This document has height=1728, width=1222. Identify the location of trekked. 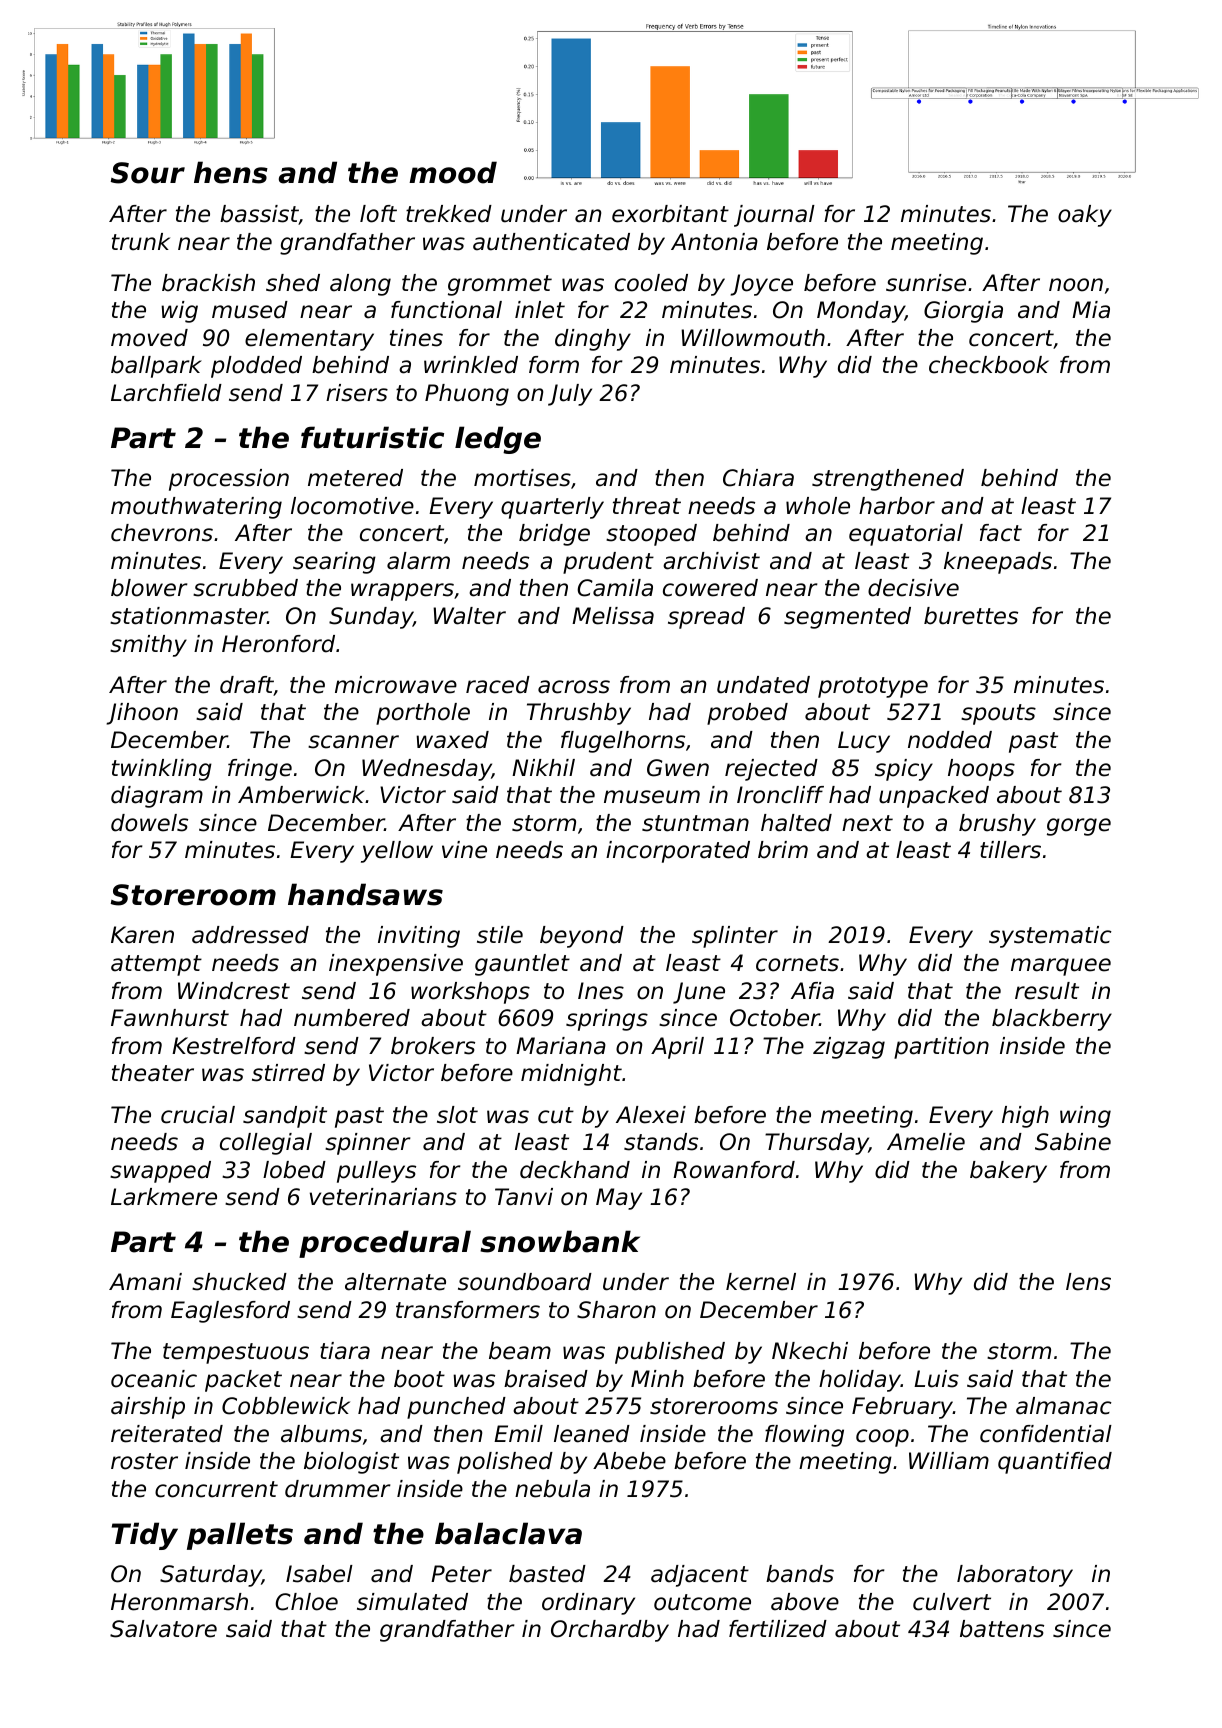
(449, 214).
